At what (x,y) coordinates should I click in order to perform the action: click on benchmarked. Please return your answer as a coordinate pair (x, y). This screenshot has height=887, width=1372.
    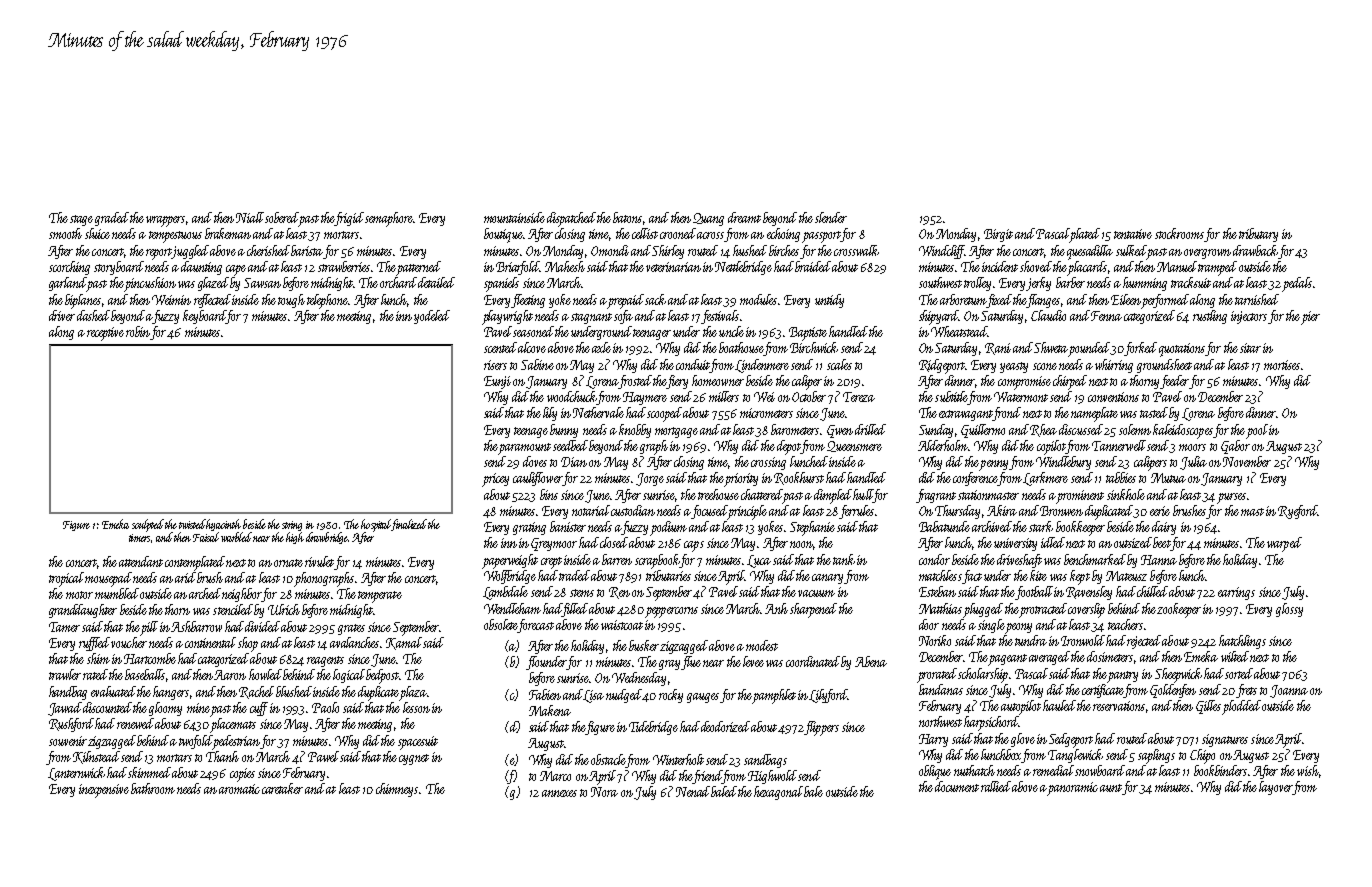
    Looking at the image, I should click on (1095, 559).
